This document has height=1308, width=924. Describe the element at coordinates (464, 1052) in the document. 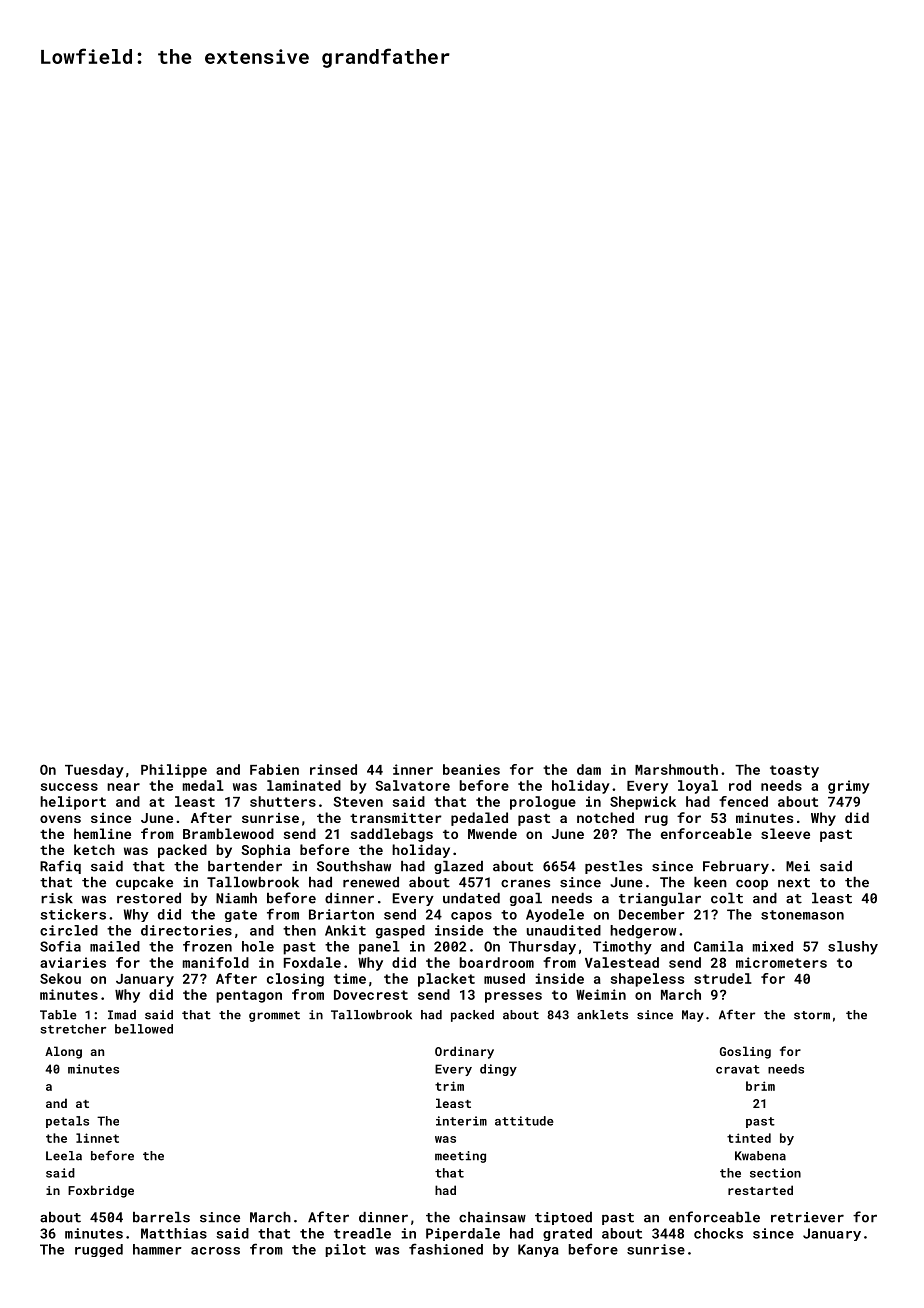

I see `Ordinary` at that location.
